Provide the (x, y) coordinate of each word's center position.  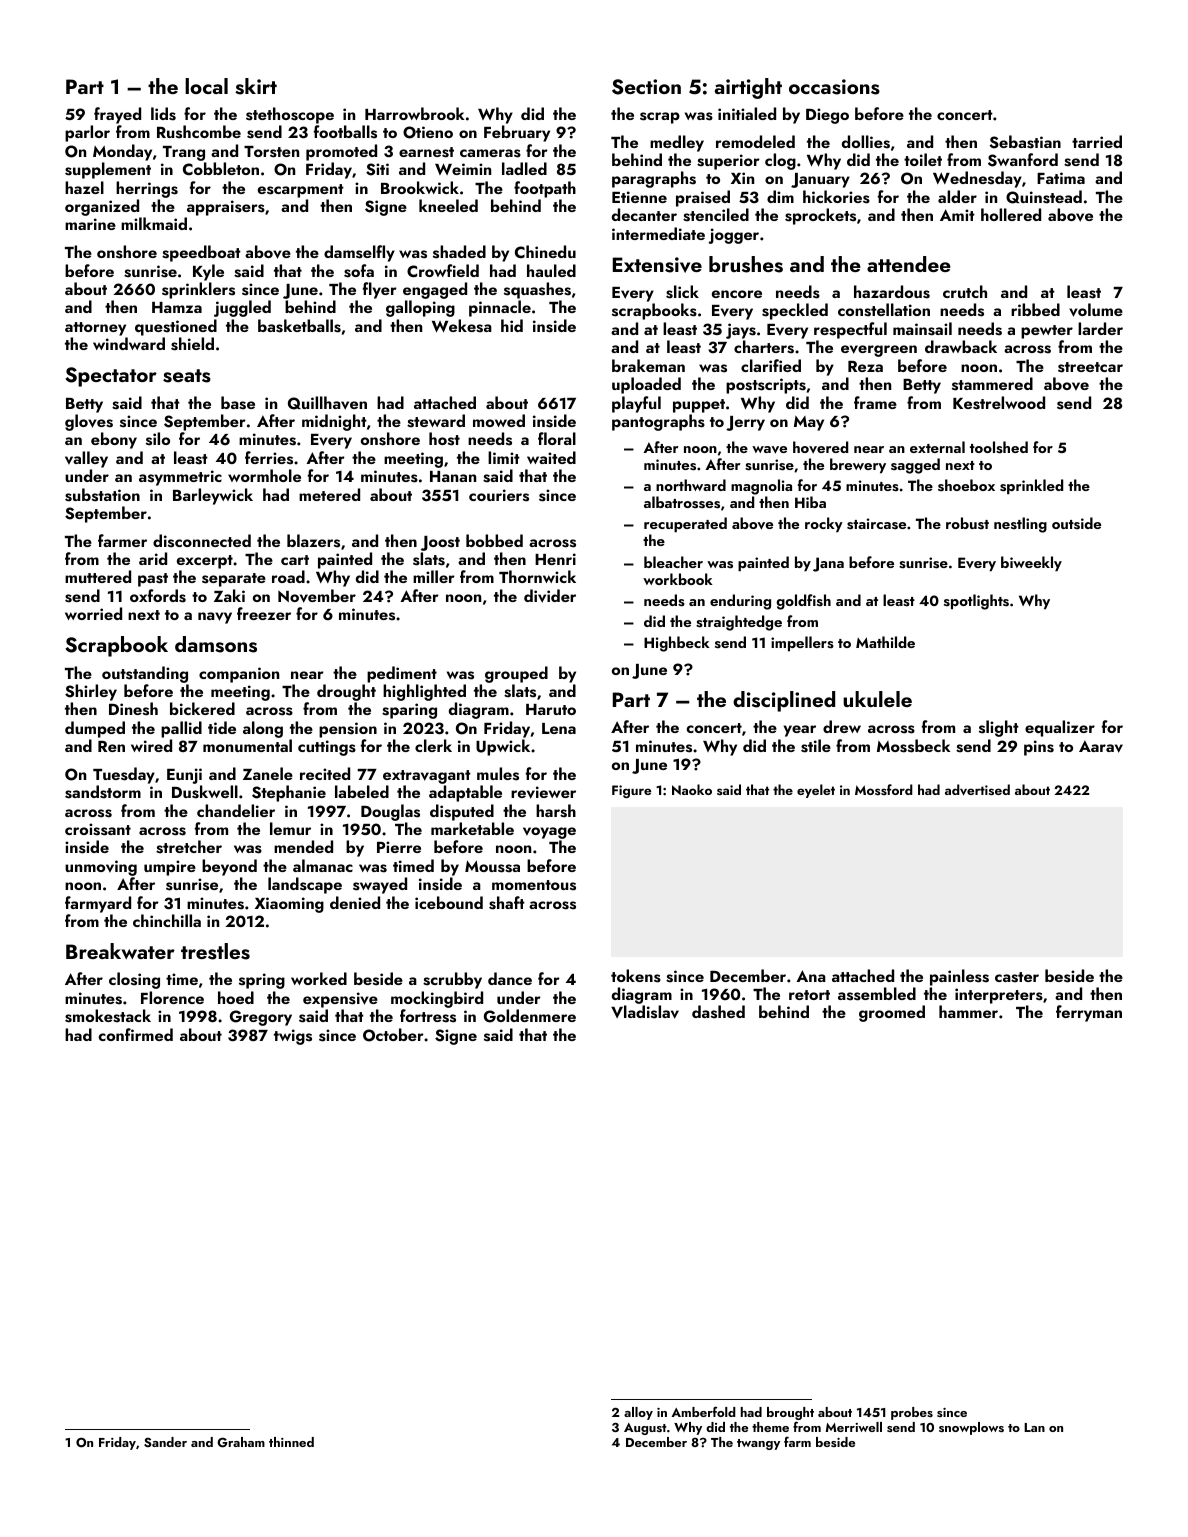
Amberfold (703, 1411)
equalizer (1060, 728)
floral (557, 438)
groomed (892, 1013)
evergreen (879, 351)
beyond (229, 867)
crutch (965, 291)
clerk (433, 745)
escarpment (301, 191)
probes (912, 1413)
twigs (293, 1037)
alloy (638, 1413)
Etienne (639, 197)
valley (86, 459)
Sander (165, 1442)
